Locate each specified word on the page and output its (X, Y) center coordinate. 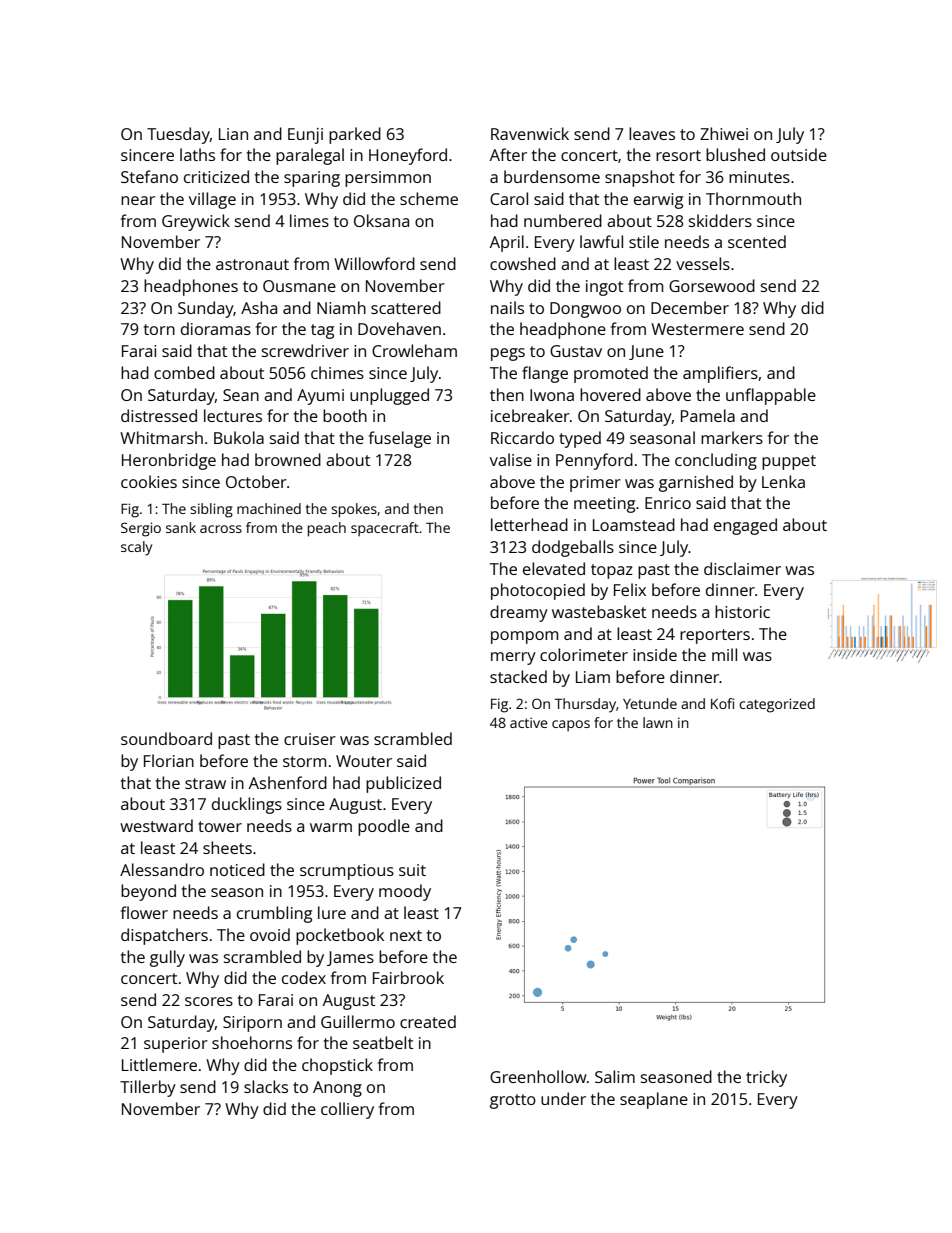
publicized (403, 784)
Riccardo (522, 437)
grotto (513, 1101)
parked (355, 135)
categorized (777, 705)
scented (757, 241)
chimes (337, 372)
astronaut (252, 264)
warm (331, 827)
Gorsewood (712, 285)
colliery (347, 1110)
